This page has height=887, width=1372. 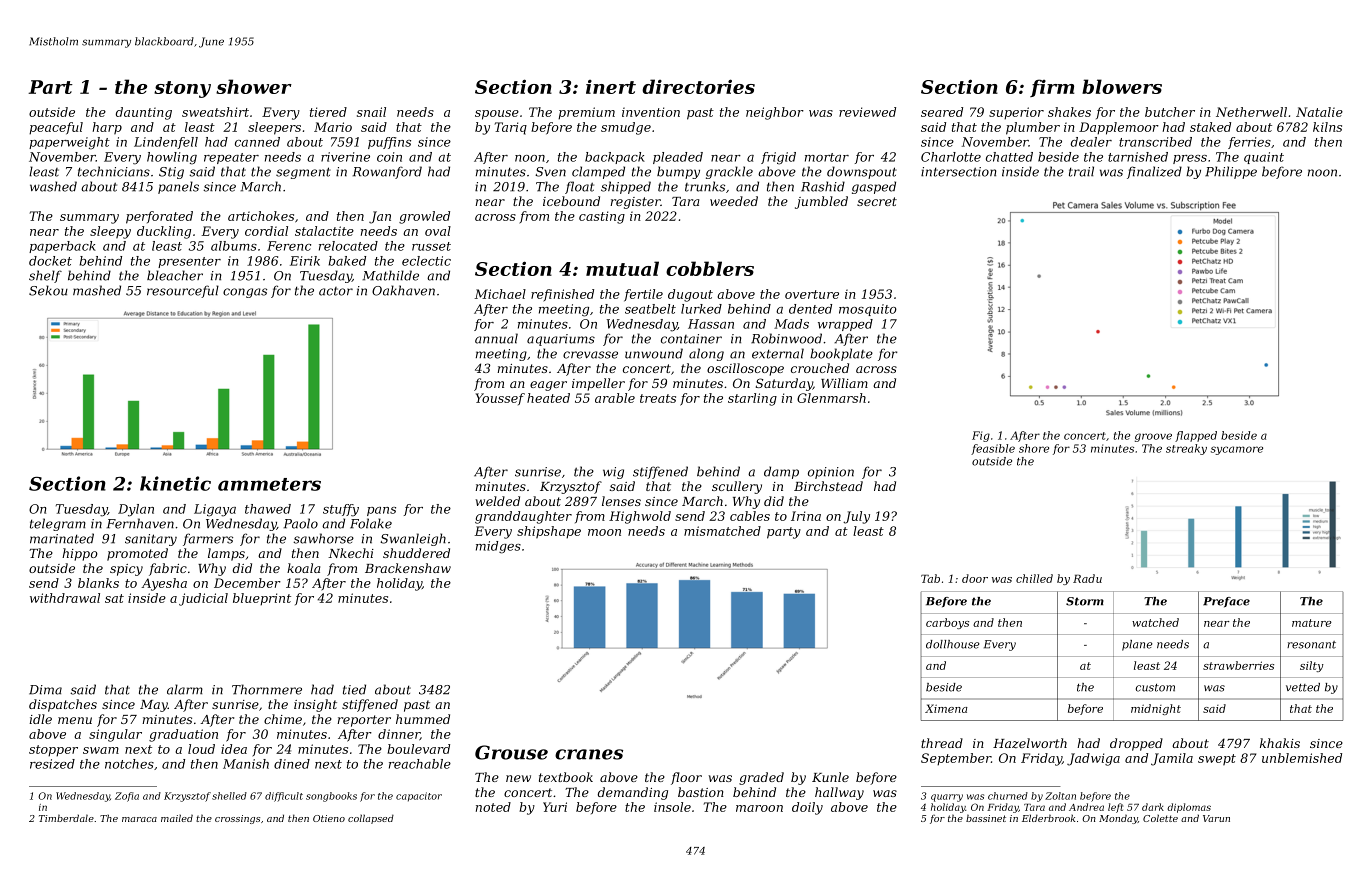 What do you see at coordinates (66, 818) in the page?
I see `Timberdale` at bounding box center [66, 818].
